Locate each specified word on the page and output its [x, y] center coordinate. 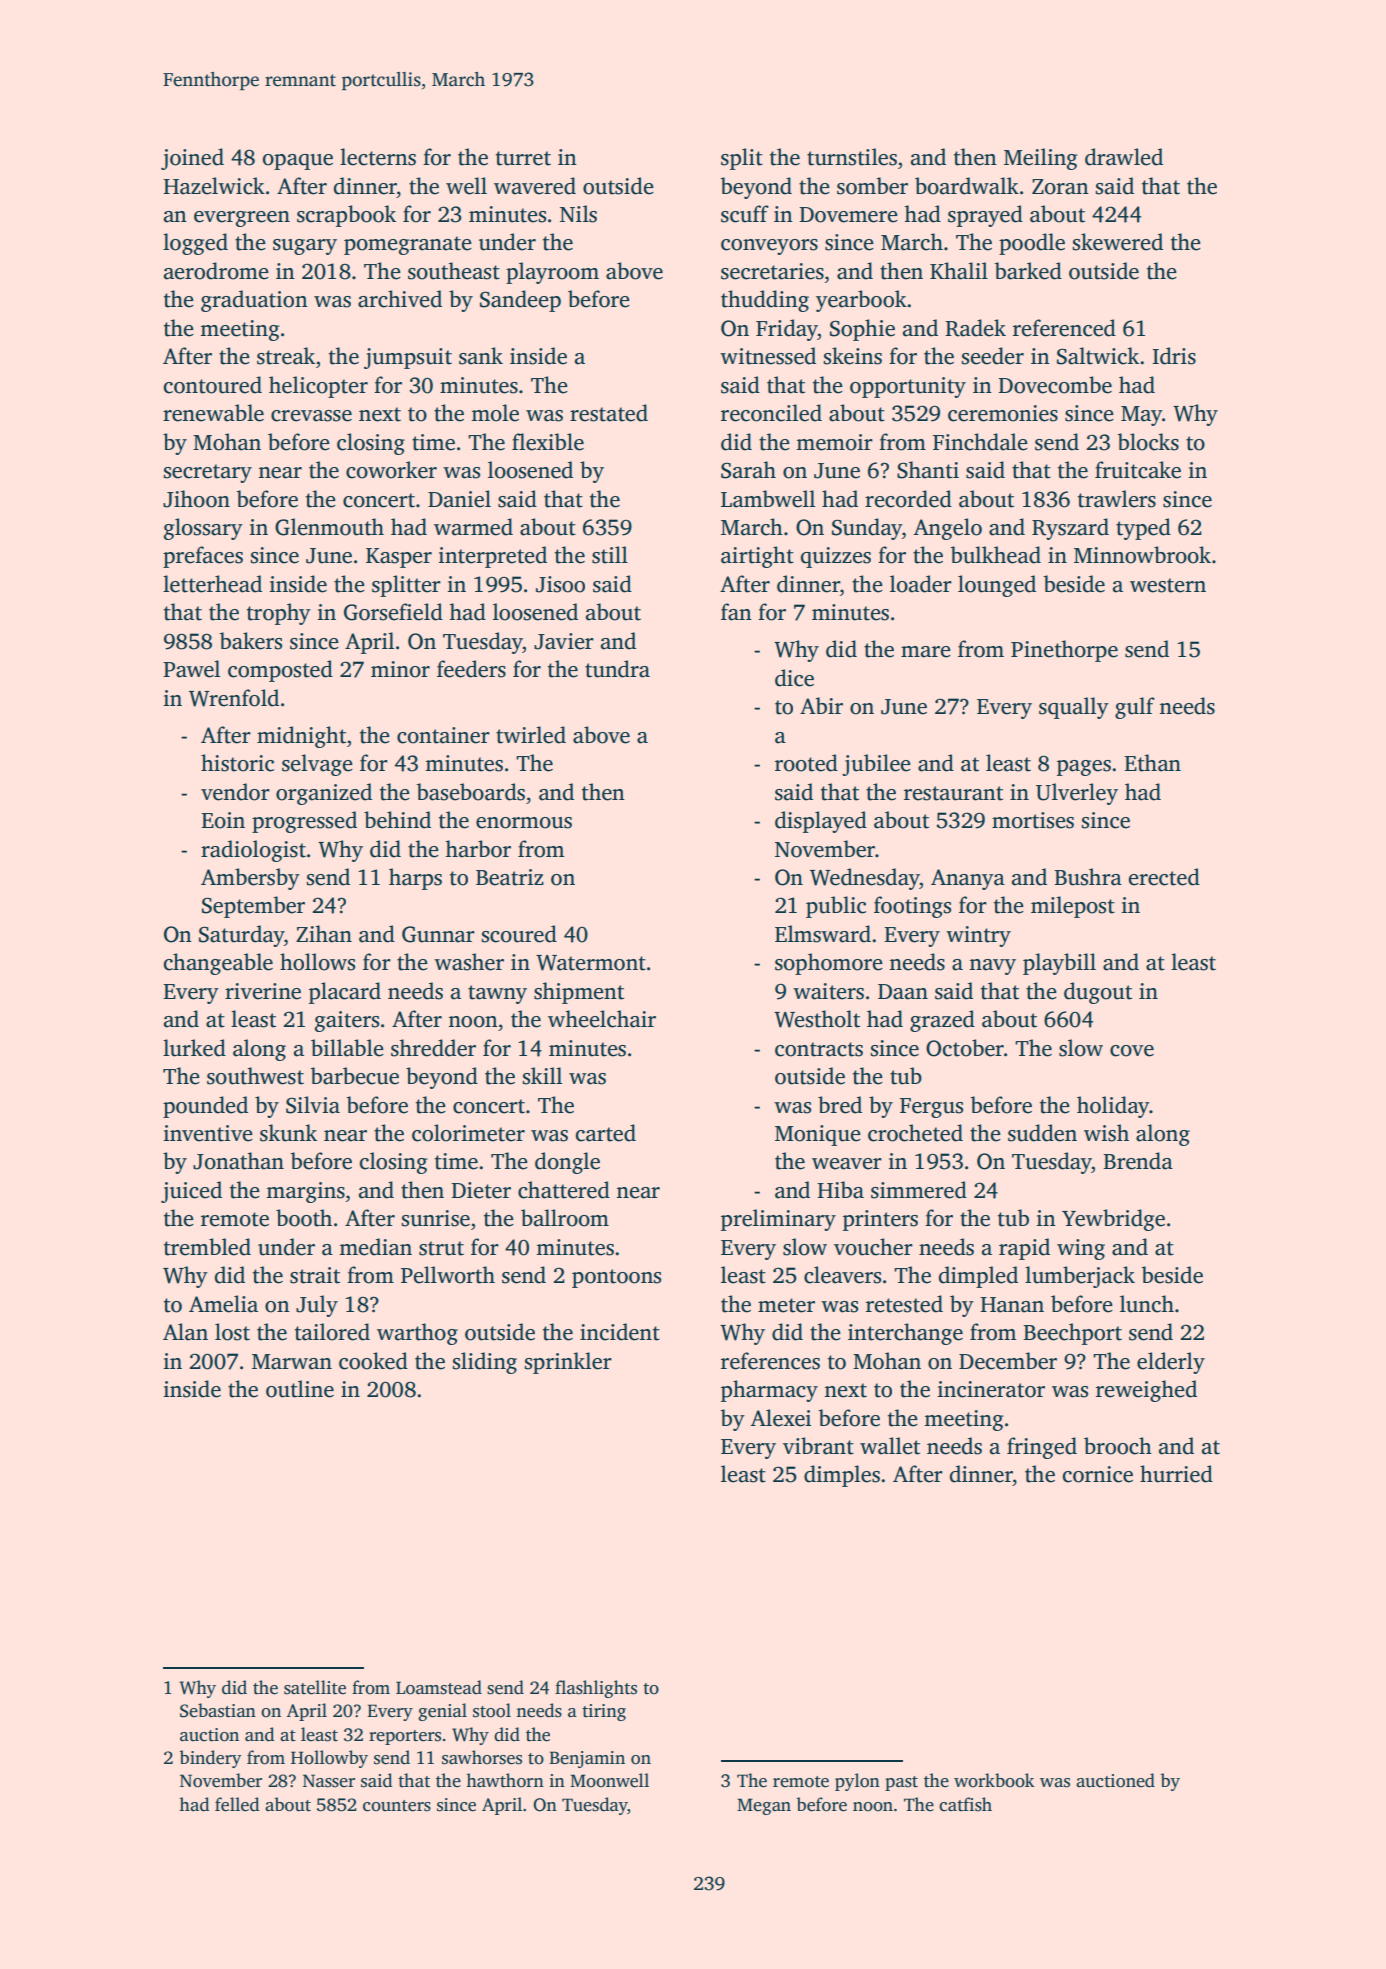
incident [620, 1332]
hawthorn [505, 1780]
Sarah [748, 470]
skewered [1118, 242]
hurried [1176, 1474]
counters [397, 1806]
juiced [191, 1192]
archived [400, 299]
